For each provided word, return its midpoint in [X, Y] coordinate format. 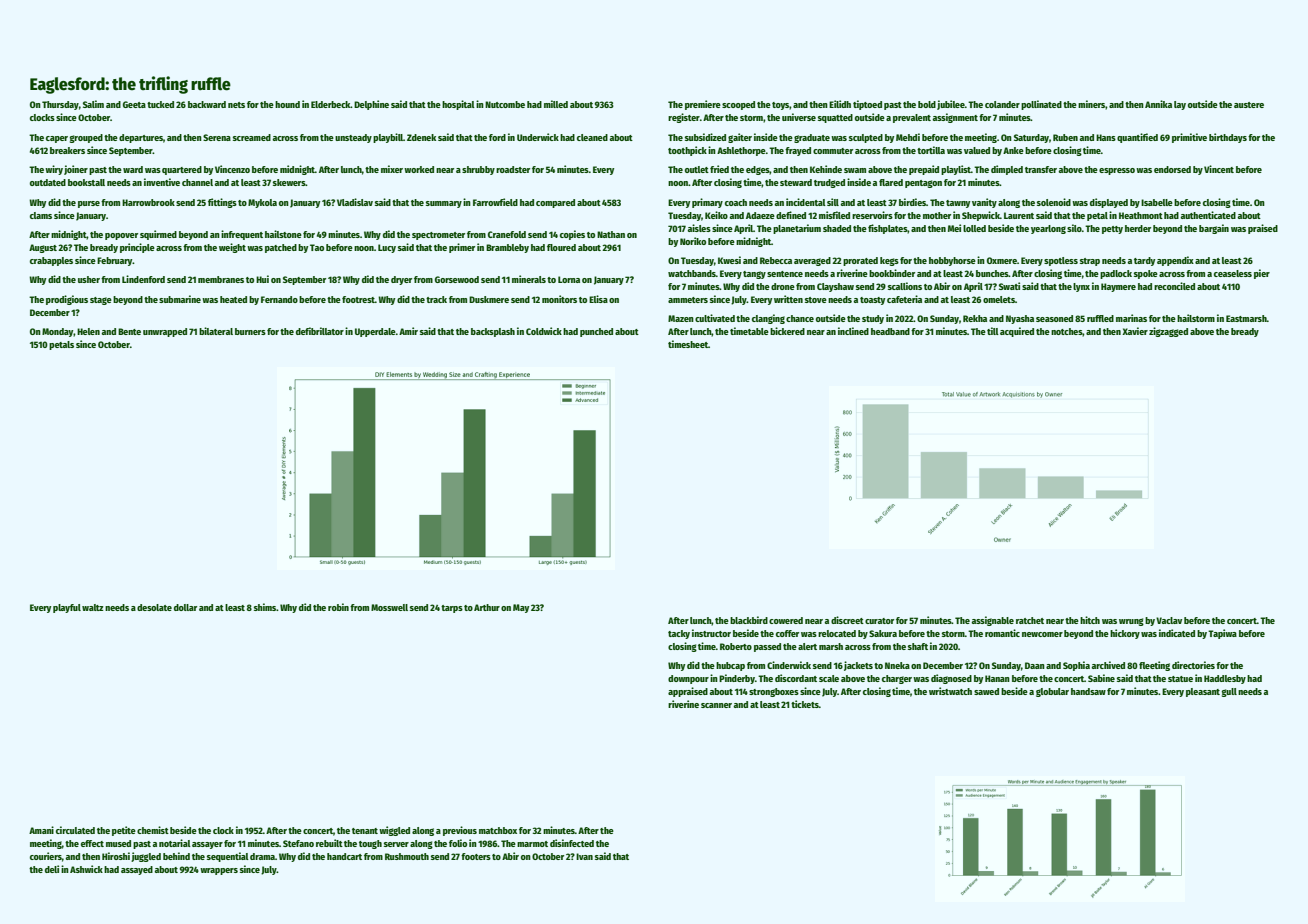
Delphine [371, 105]
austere [1249, 105]
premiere [703, 105]
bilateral [216, 331]
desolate [154, 607]
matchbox [498, 830]
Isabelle [1157, 202]
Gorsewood [457, 279]
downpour [688, 679]
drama [262, 856]
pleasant [1203, 692]
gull [1229, 692]
